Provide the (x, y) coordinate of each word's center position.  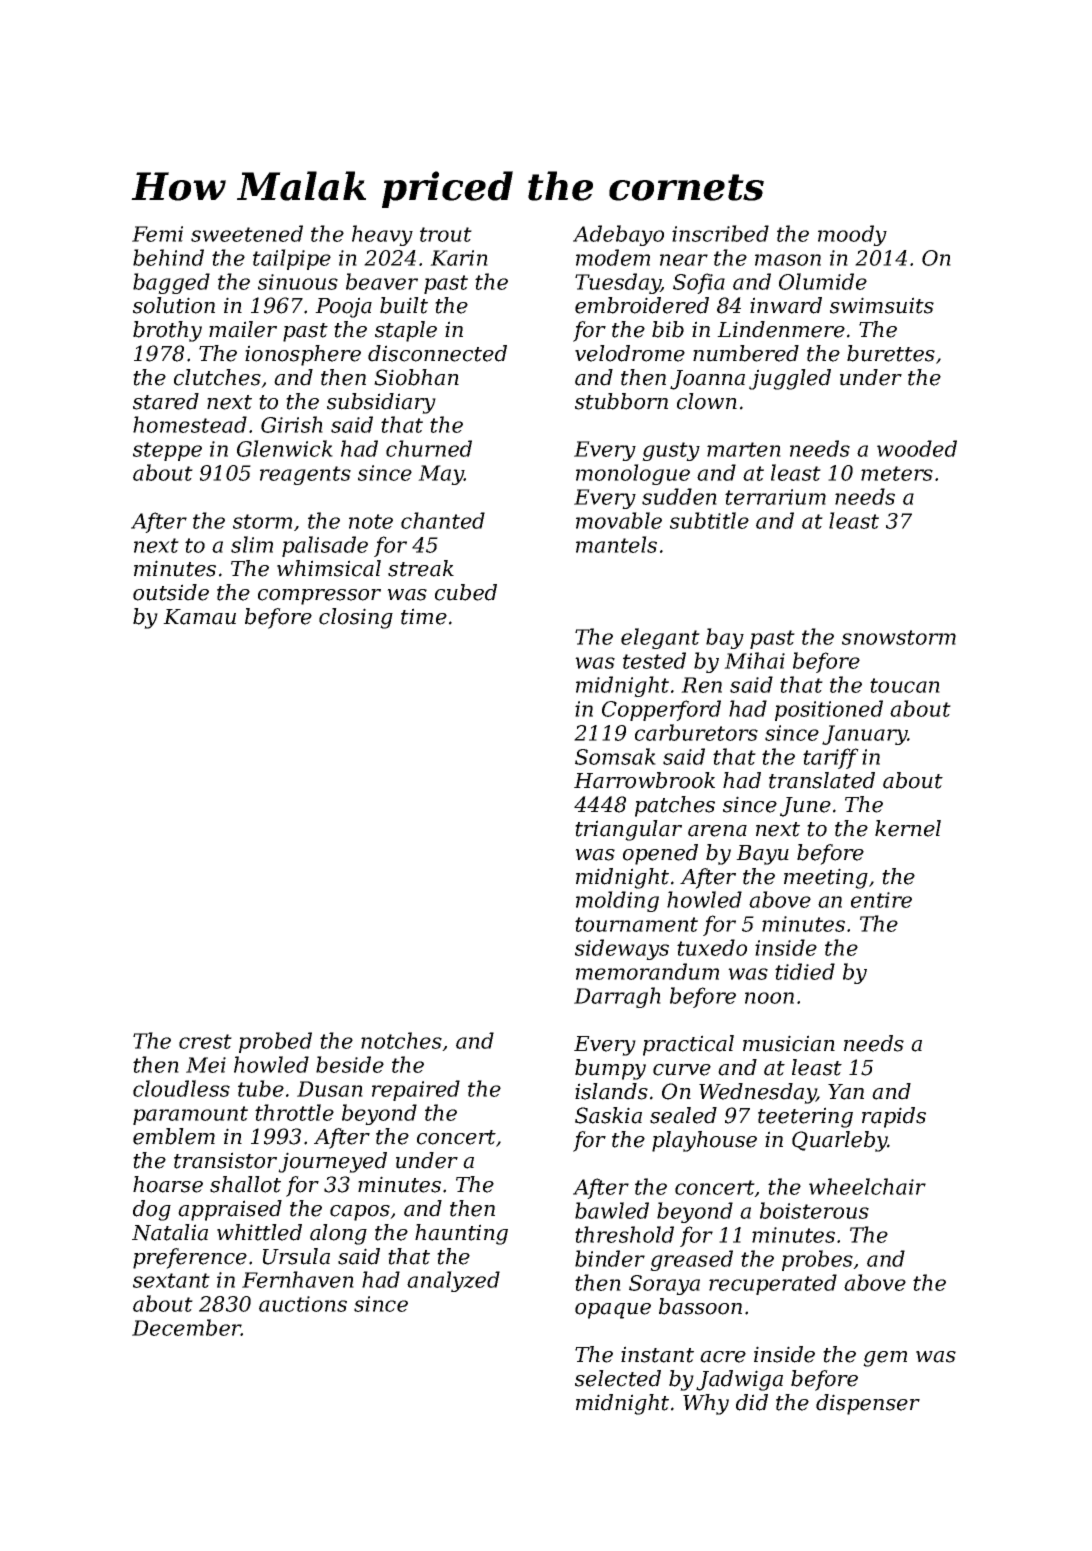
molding (617, 901)
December (186, 1327)
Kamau (199, 617)
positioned (829, 710)
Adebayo (618, 235)
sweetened (247, 233)
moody (852, 235)
